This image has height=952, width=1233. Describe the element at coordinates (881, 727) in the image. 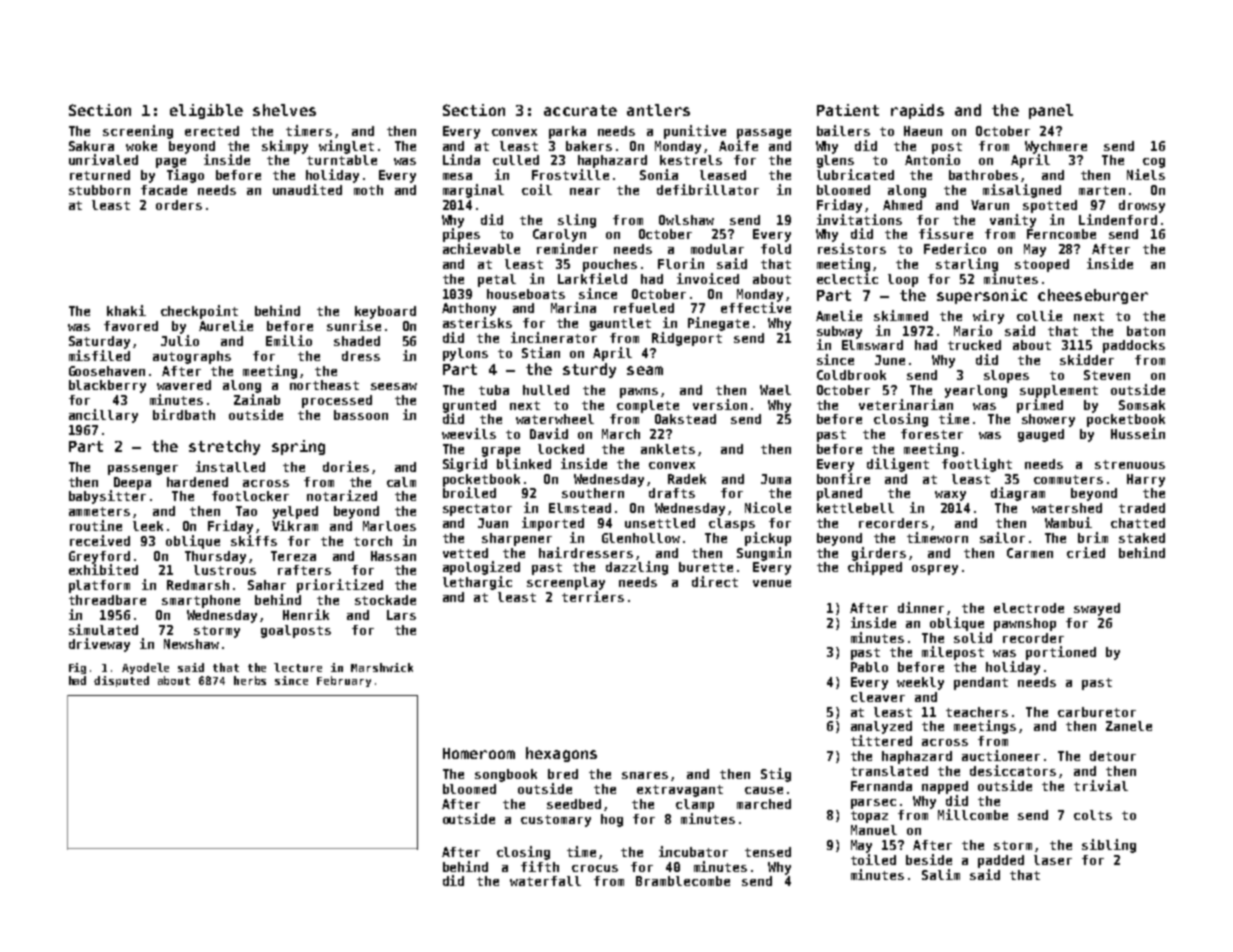

I see `analyzed` at that location.
